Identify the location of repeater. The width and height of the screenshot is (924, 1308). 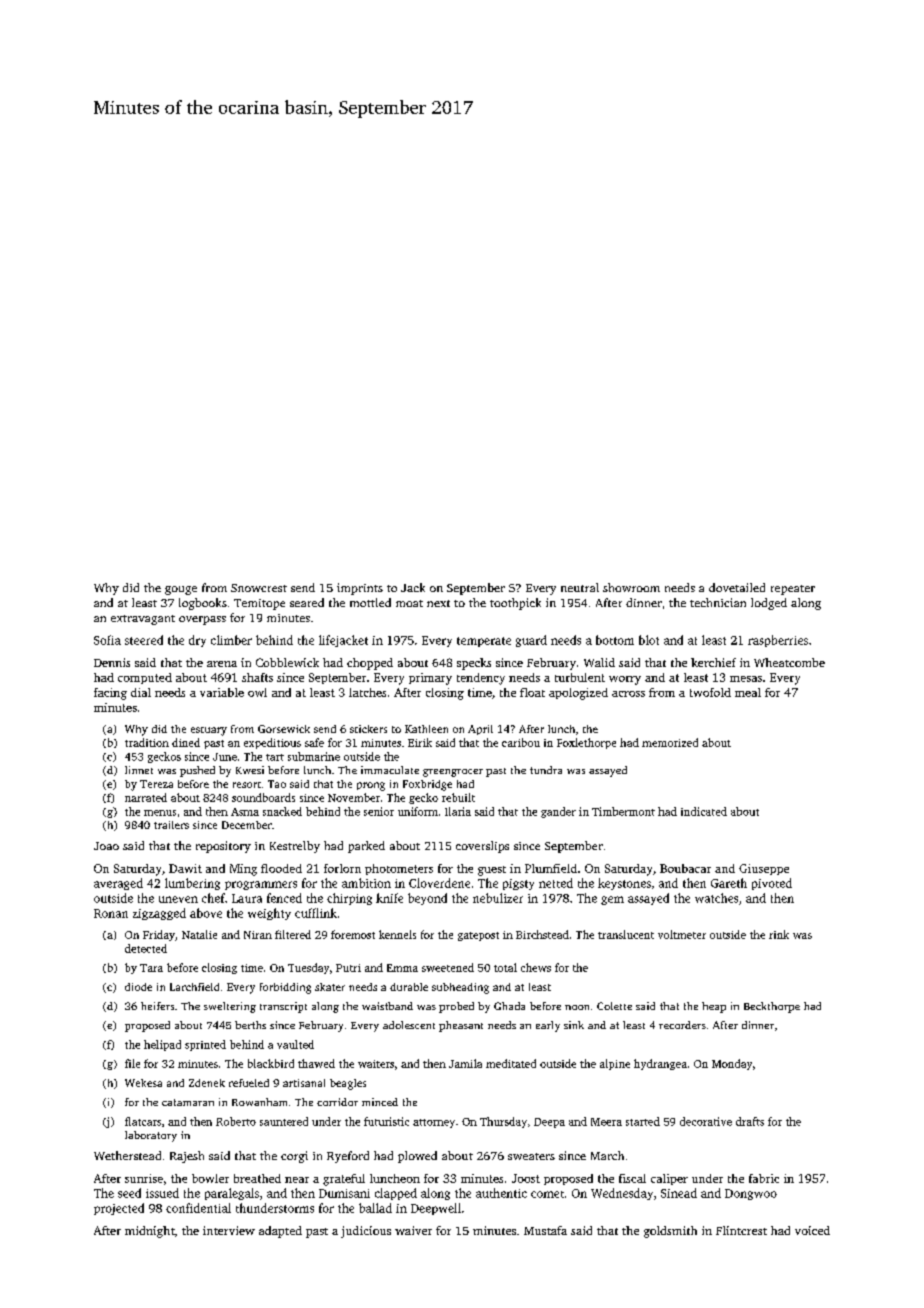
(793, 590).
